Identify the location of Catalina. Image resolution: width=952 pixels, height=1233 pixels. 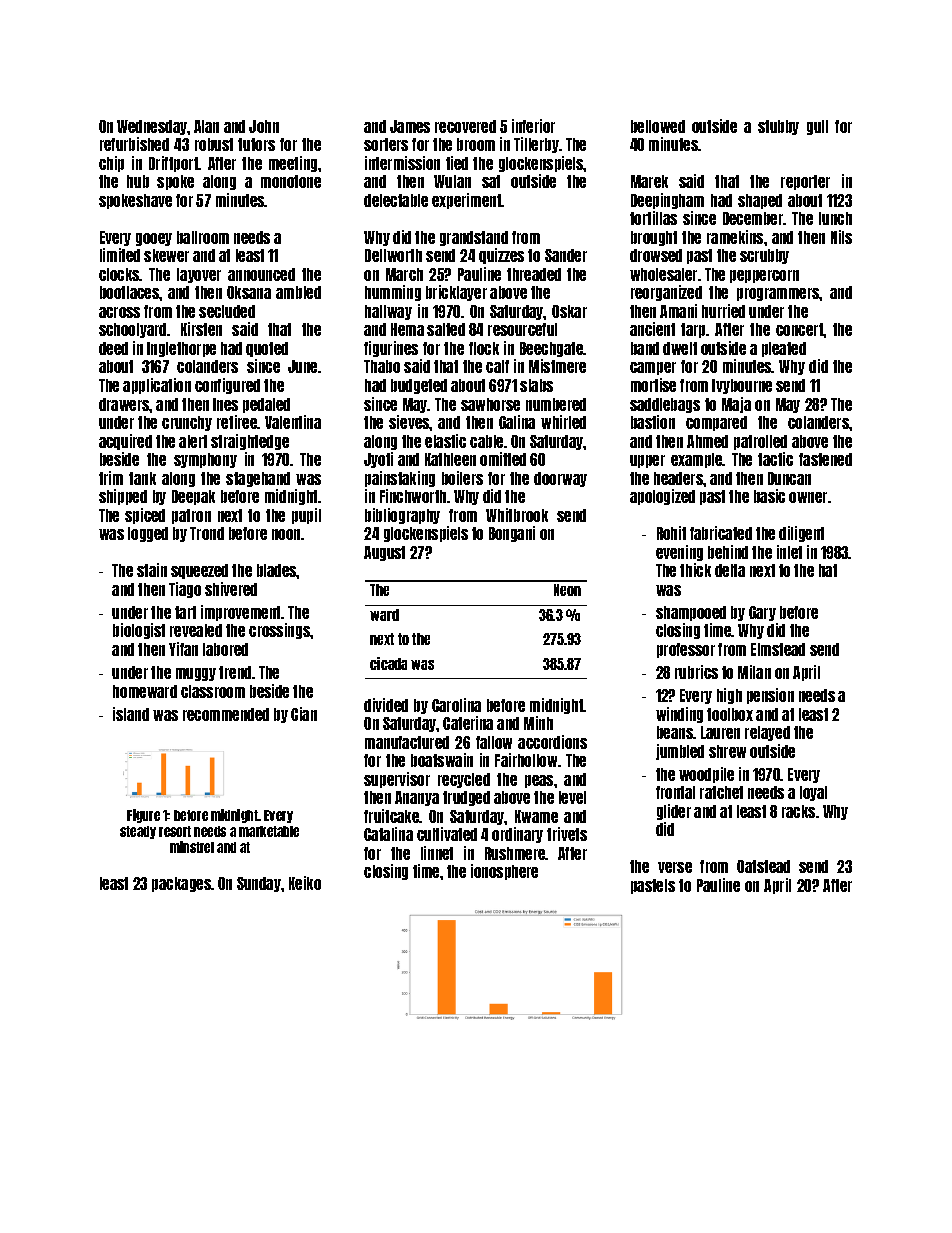
(388, 834).
